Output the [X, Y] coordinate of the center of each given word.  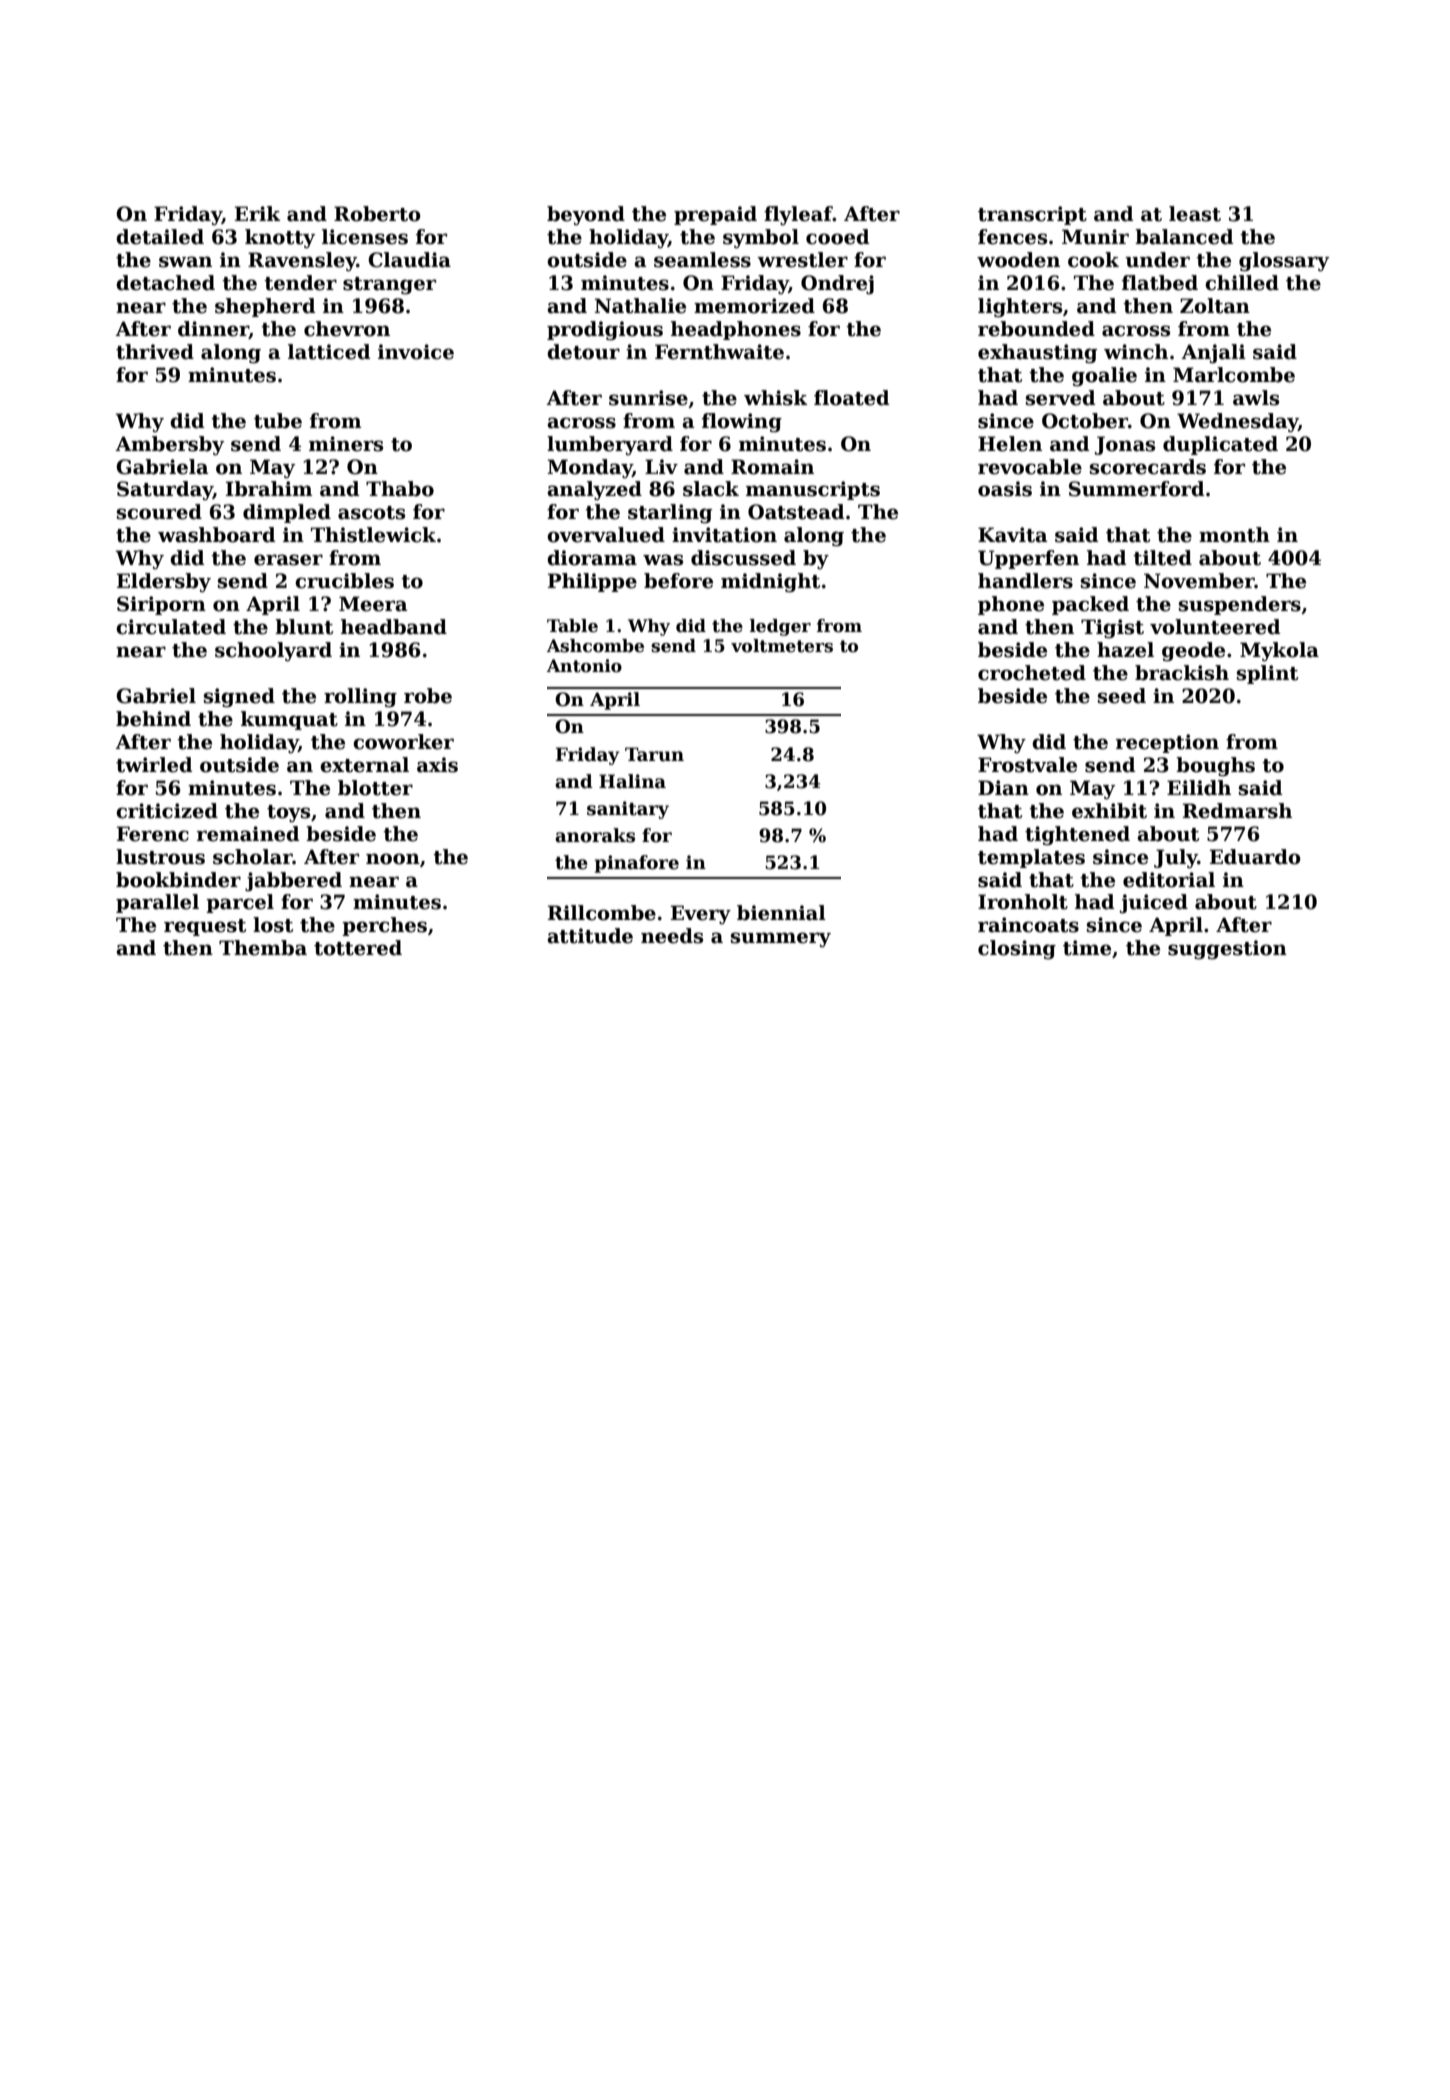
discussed [743, 558]
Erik [257, 213]
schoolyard [273, 652]
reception [1167, 743]
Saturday [165, 490]
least [1195, 214]
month [1234, 535]
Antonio [584, 666]
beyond [586, 215]
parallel [157, 903]
